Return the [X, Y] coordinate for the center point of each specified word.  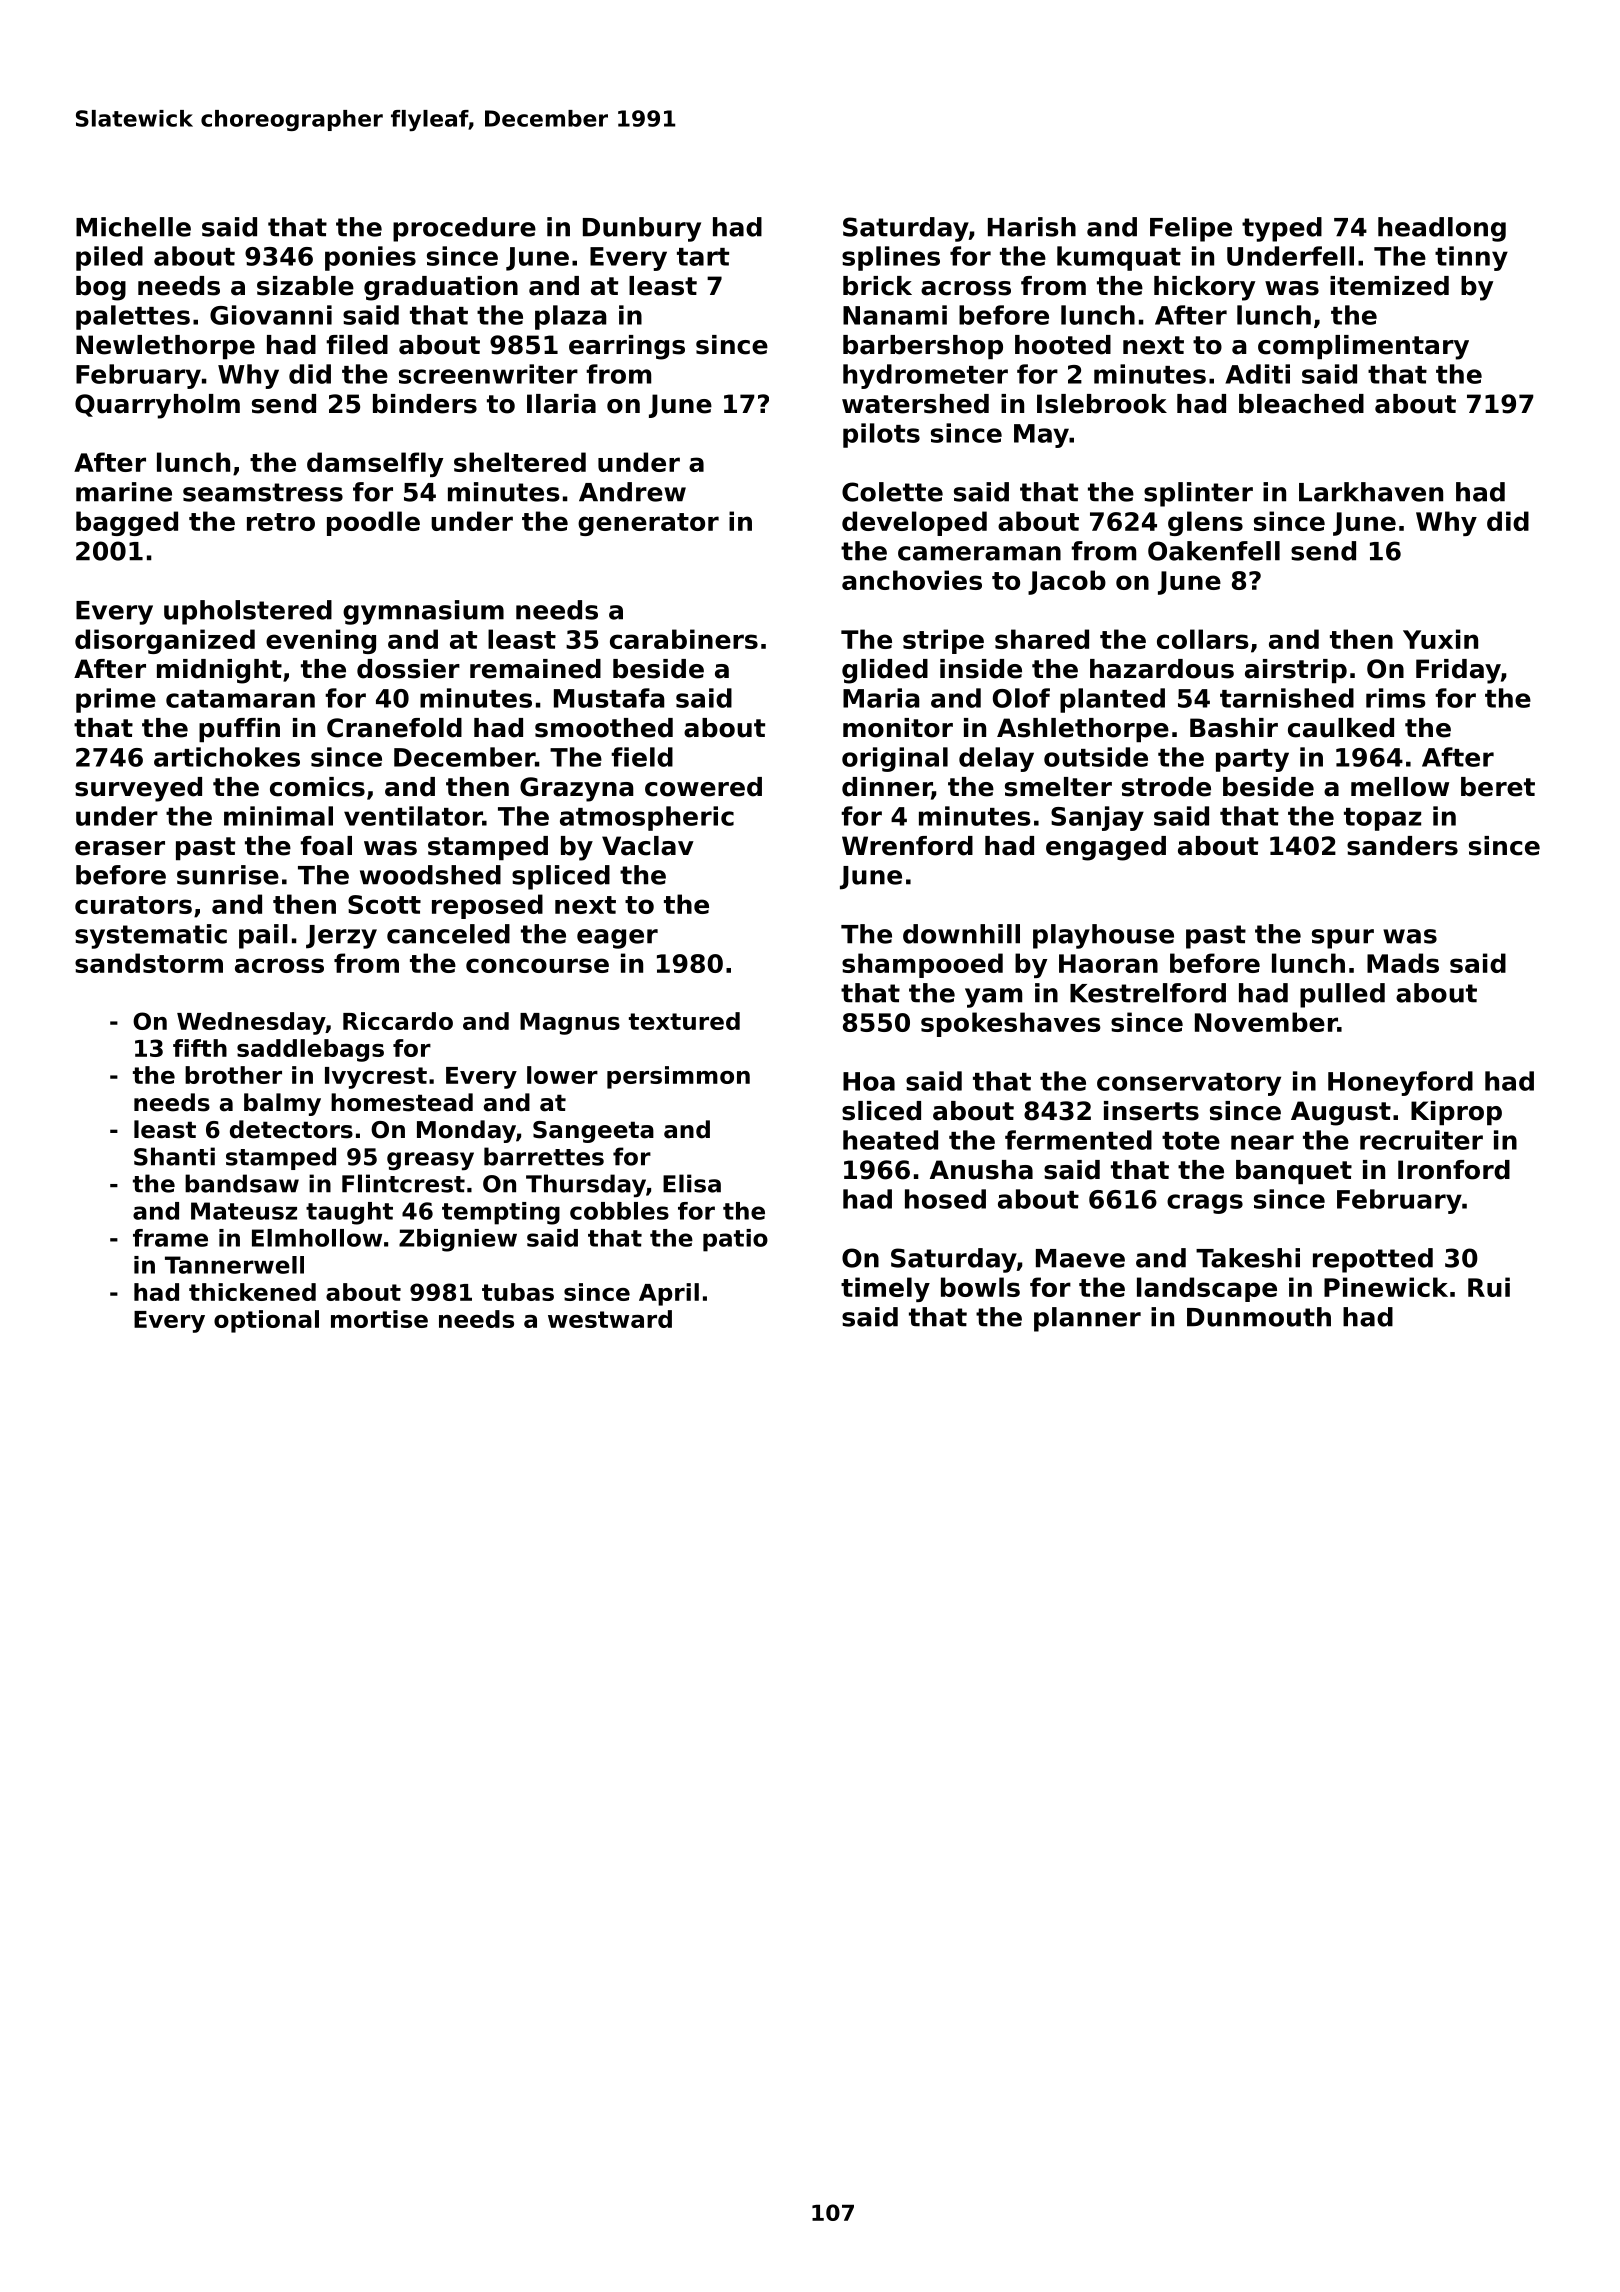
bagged [127, 523]
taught [349, 1213]
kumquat [1119, 258]
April [669, 1294]
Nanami [895, 315]
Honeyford [1400, 1083]
